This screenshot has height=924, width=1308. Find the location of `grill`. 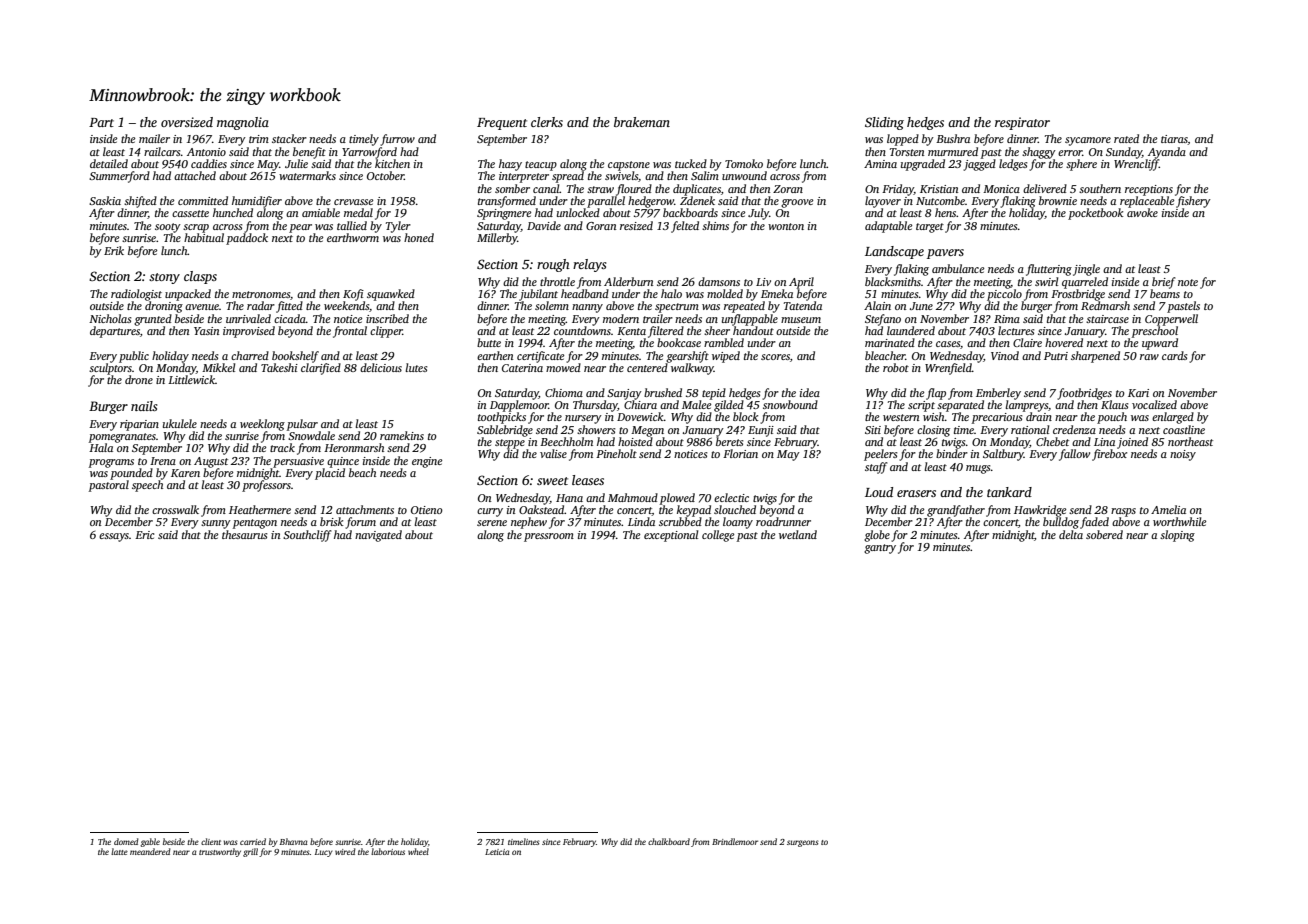

grill is located at coordinates (250, 852).
